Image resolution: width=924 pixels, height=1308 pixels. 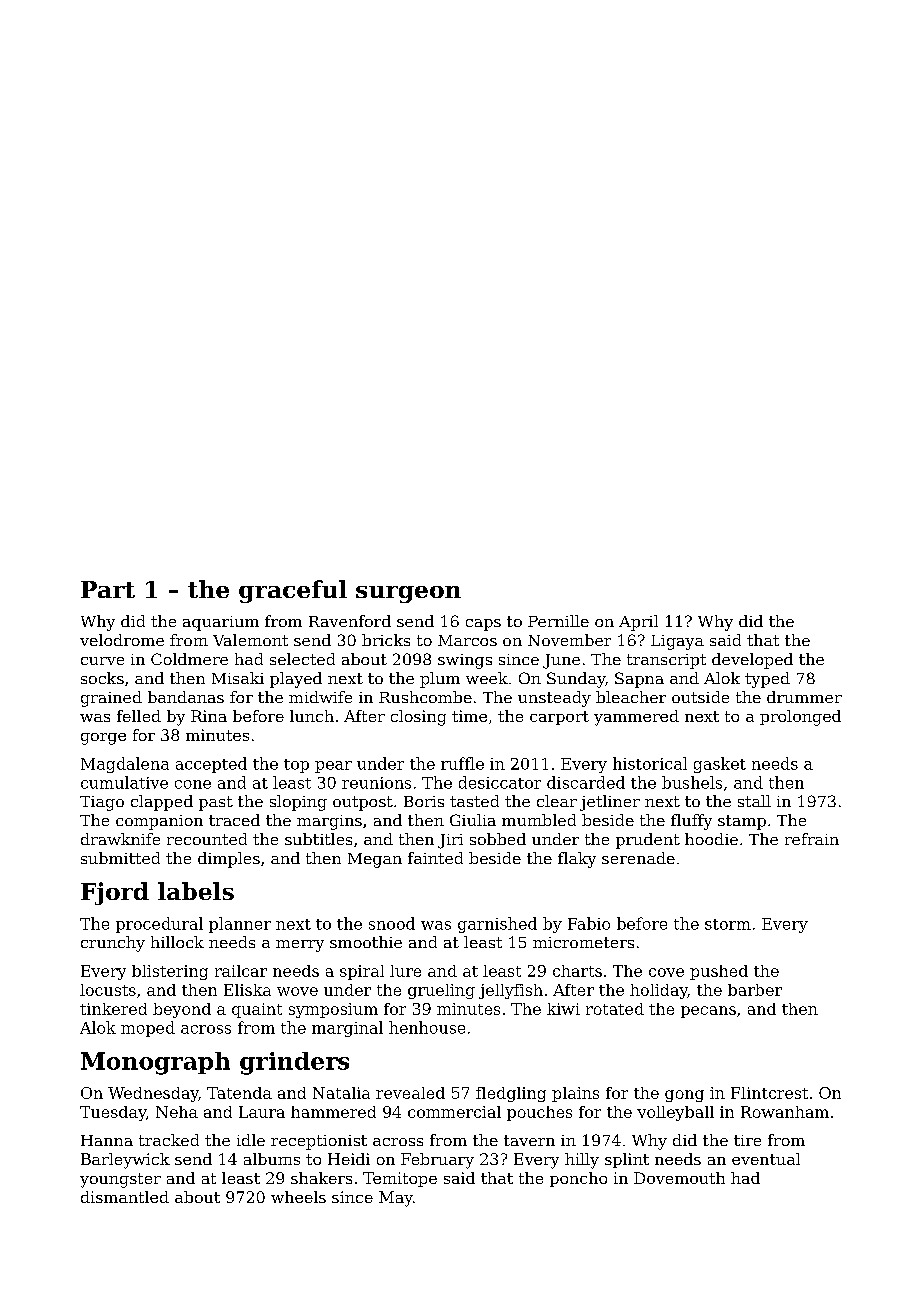 I want to click on surgeon, so click(x=408, y=594).
